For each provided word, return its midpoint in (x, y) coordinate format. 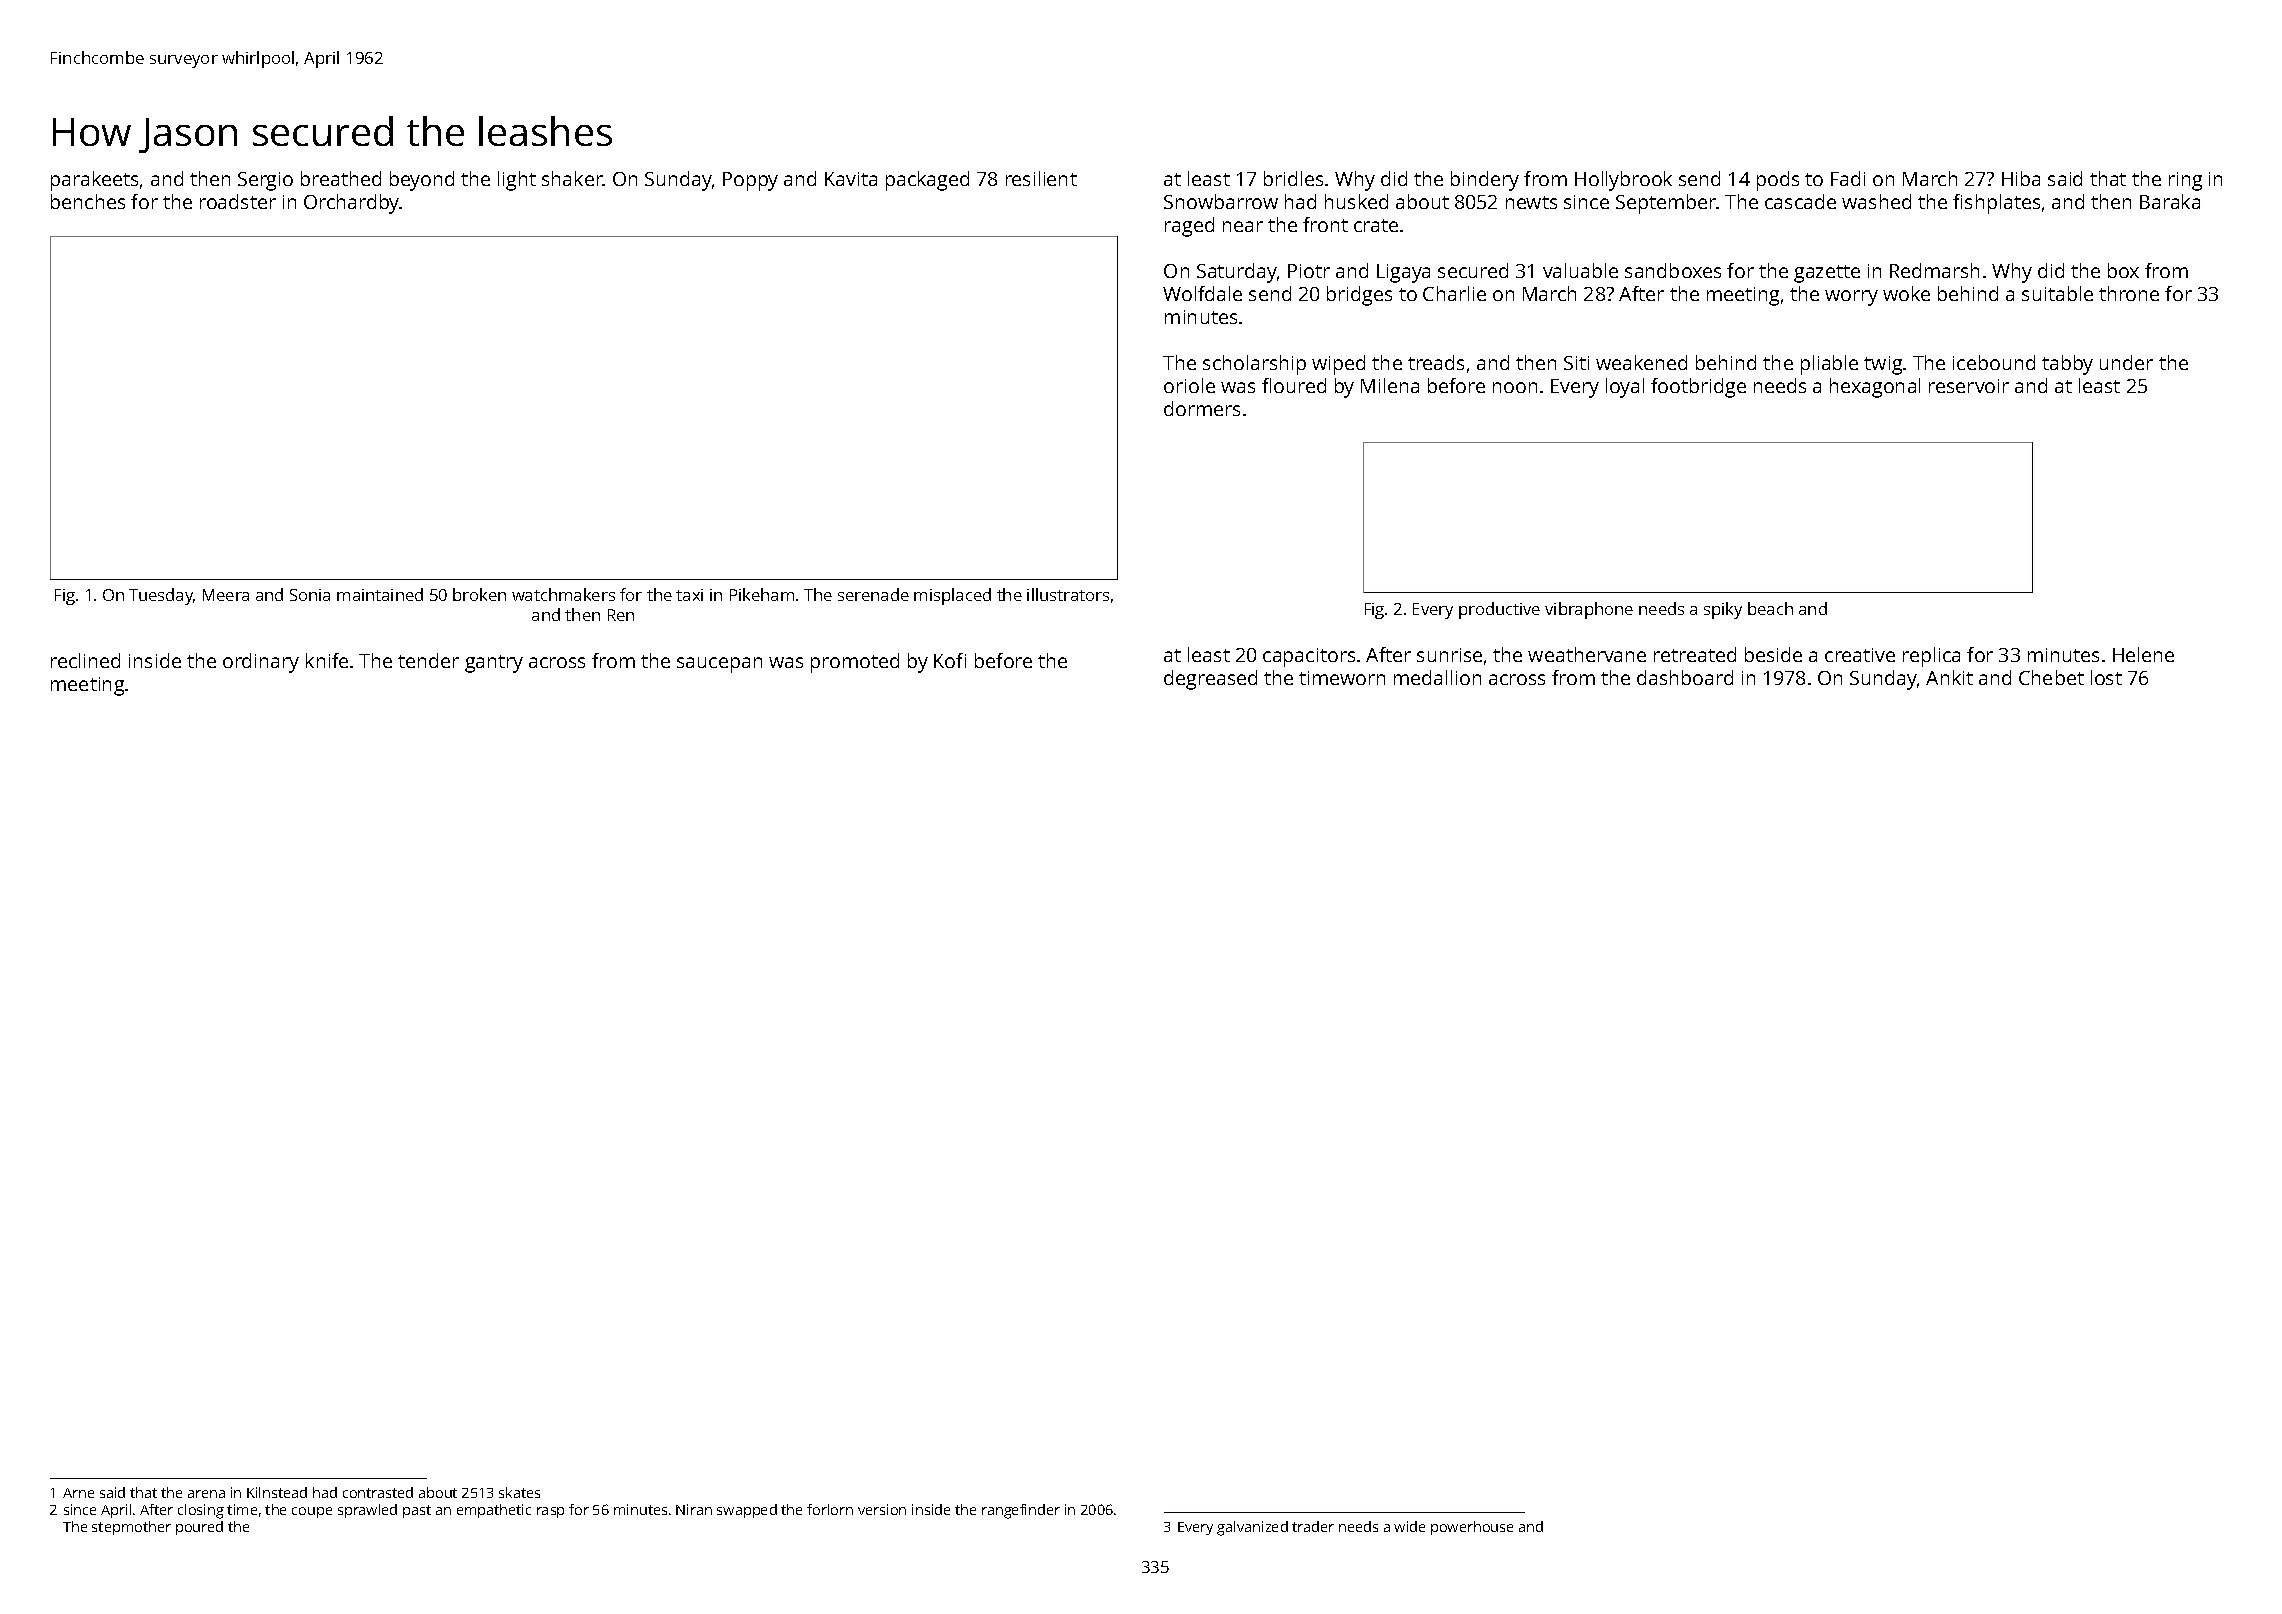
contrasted (378, 1492)
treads (1436, 362)
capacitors (1309, 657)
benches (88, 201)
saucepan (719, 665)
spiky (1723, 610)
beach (1770, 608)
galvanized (1252, 1528)
